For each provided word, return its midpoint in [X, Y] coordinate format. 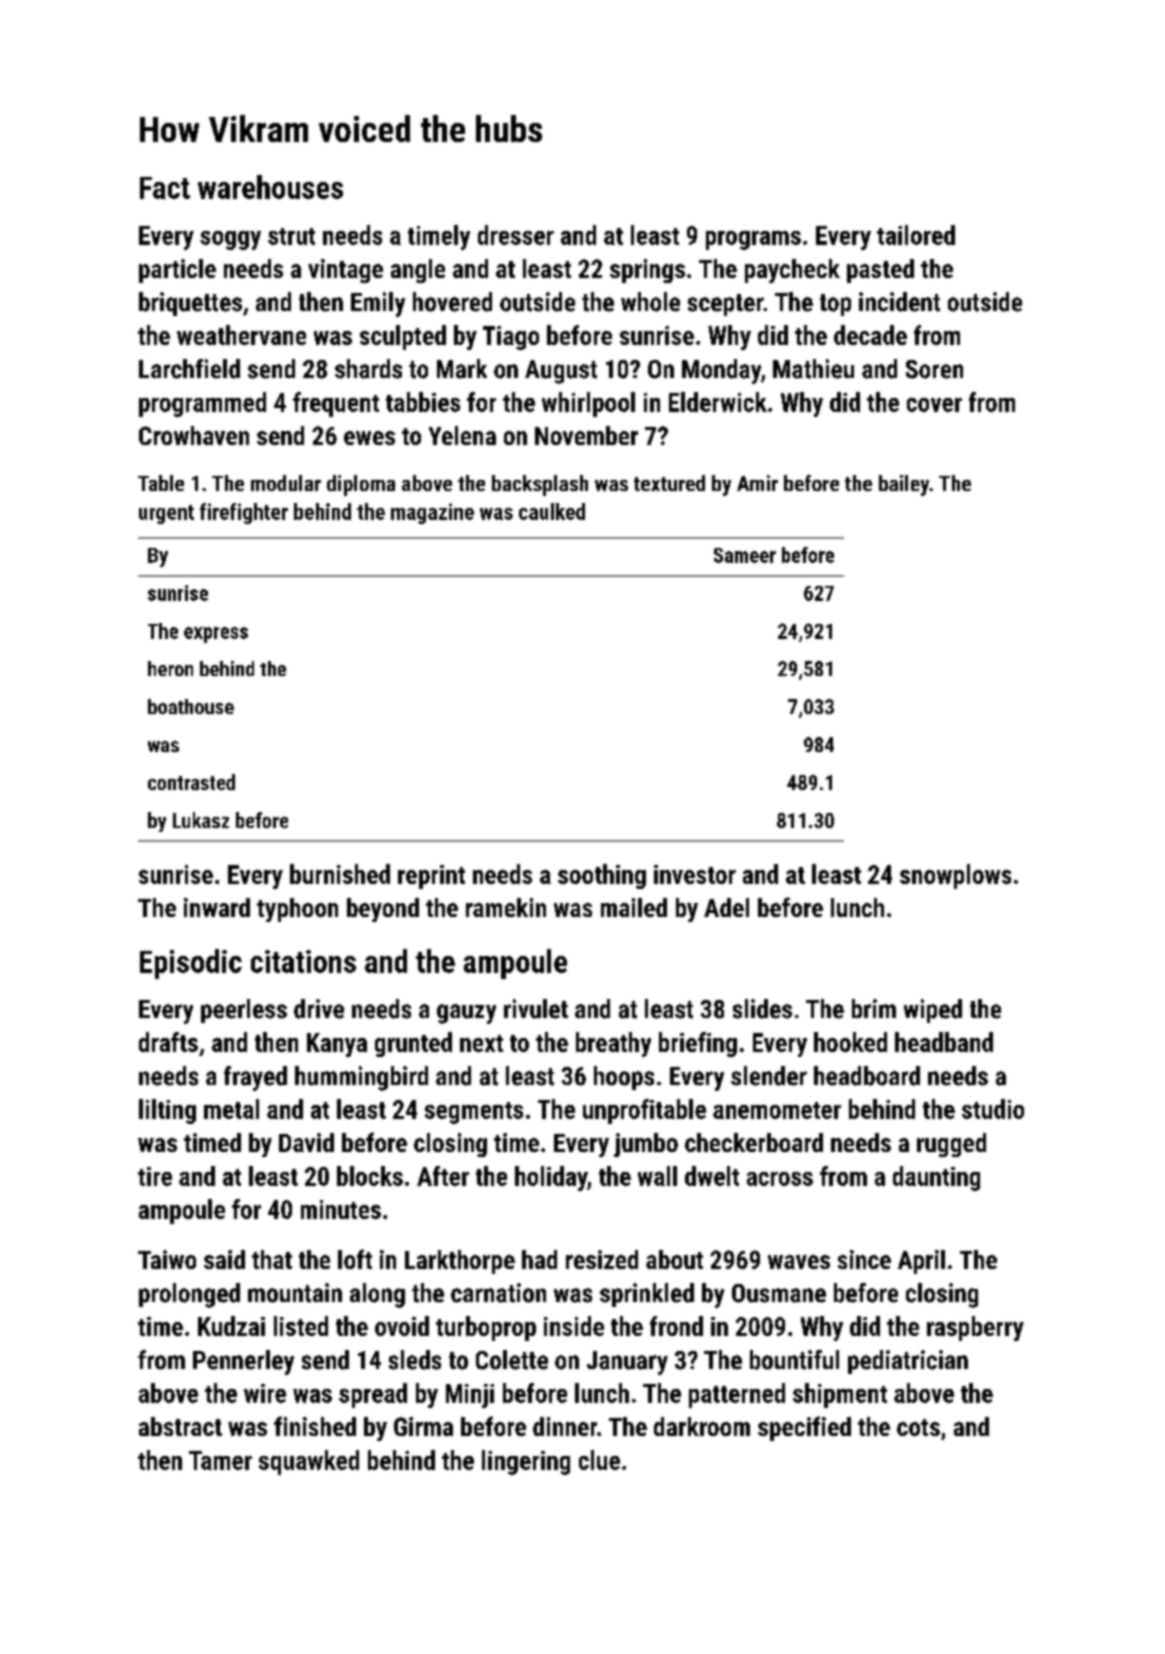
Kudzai [231, 1326]
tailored [916, 235]
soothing [602, 876]
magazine [432, 513]
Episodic [191, 964]
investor [695, 874]
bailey [904, 485]
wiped [933, 1011]
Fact [165, 188]
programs [753, 240]
